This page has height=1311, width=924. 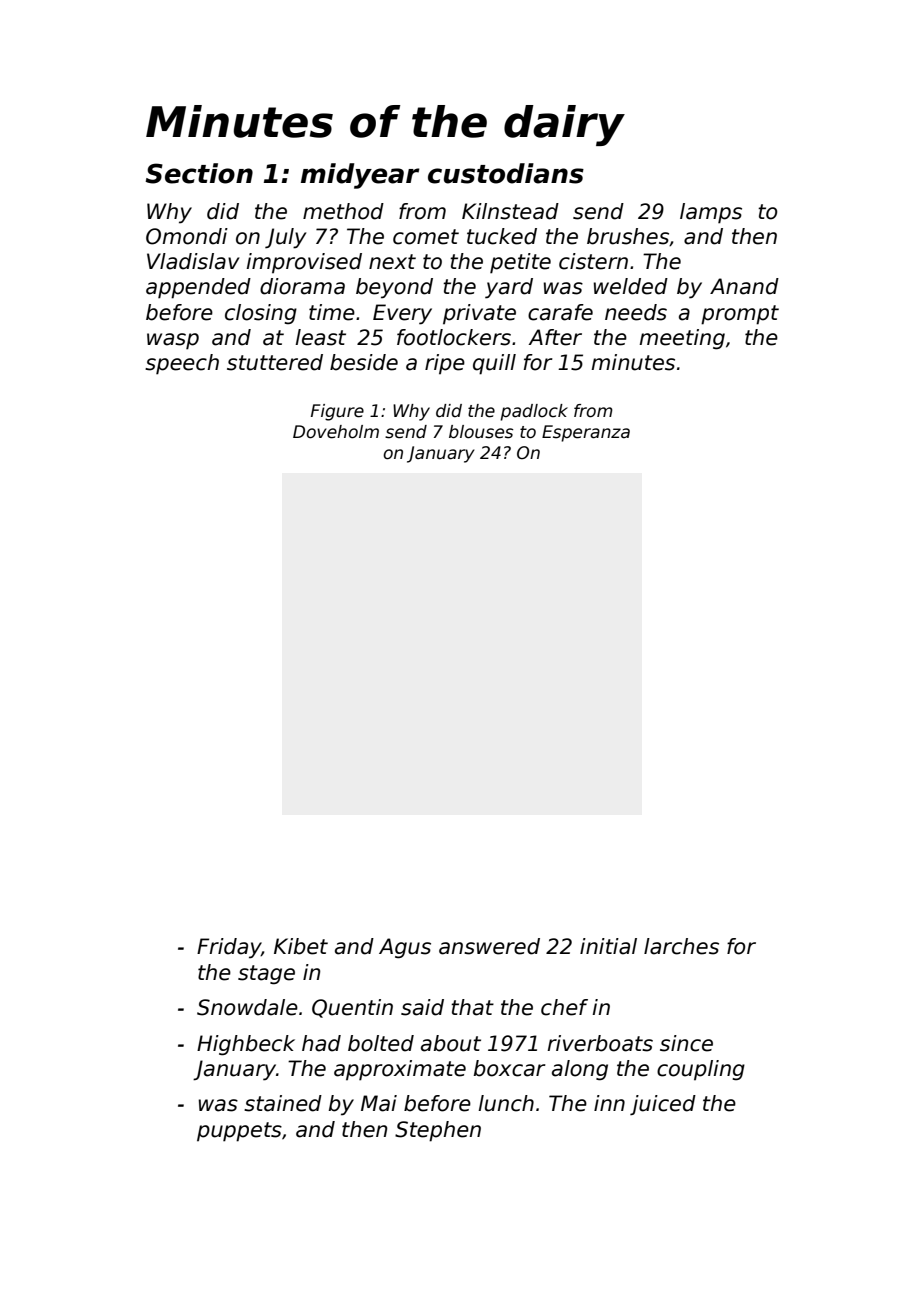 What do you see at coordinates (229, 948) in the page?
I see `Friday` at bounding box center [229, 948].
